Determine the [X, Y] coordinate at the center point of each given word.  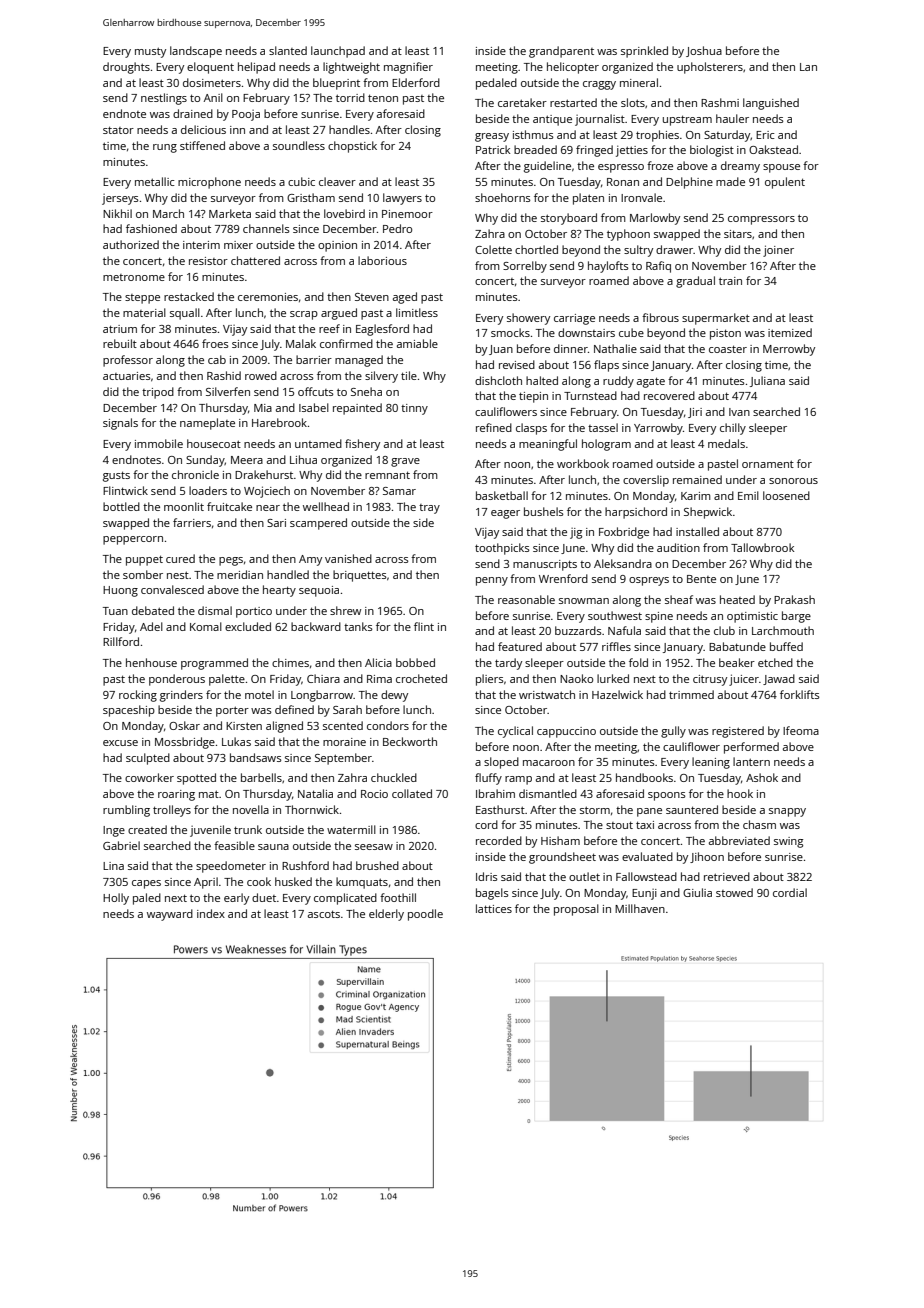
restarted [573, 102]
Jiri [695, 413]
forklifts [799, 694]
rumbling [126, 811]
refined [494, 427]
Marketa [230, 213]
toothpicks [502, 549]
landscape [196, 52]
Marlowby [655, 219]
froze [660, 165]
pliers [489, 680]
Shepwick [708, 513]
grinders [181, 696]
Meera [247, 460]
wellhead [326, 506]
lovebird [344, 213]
